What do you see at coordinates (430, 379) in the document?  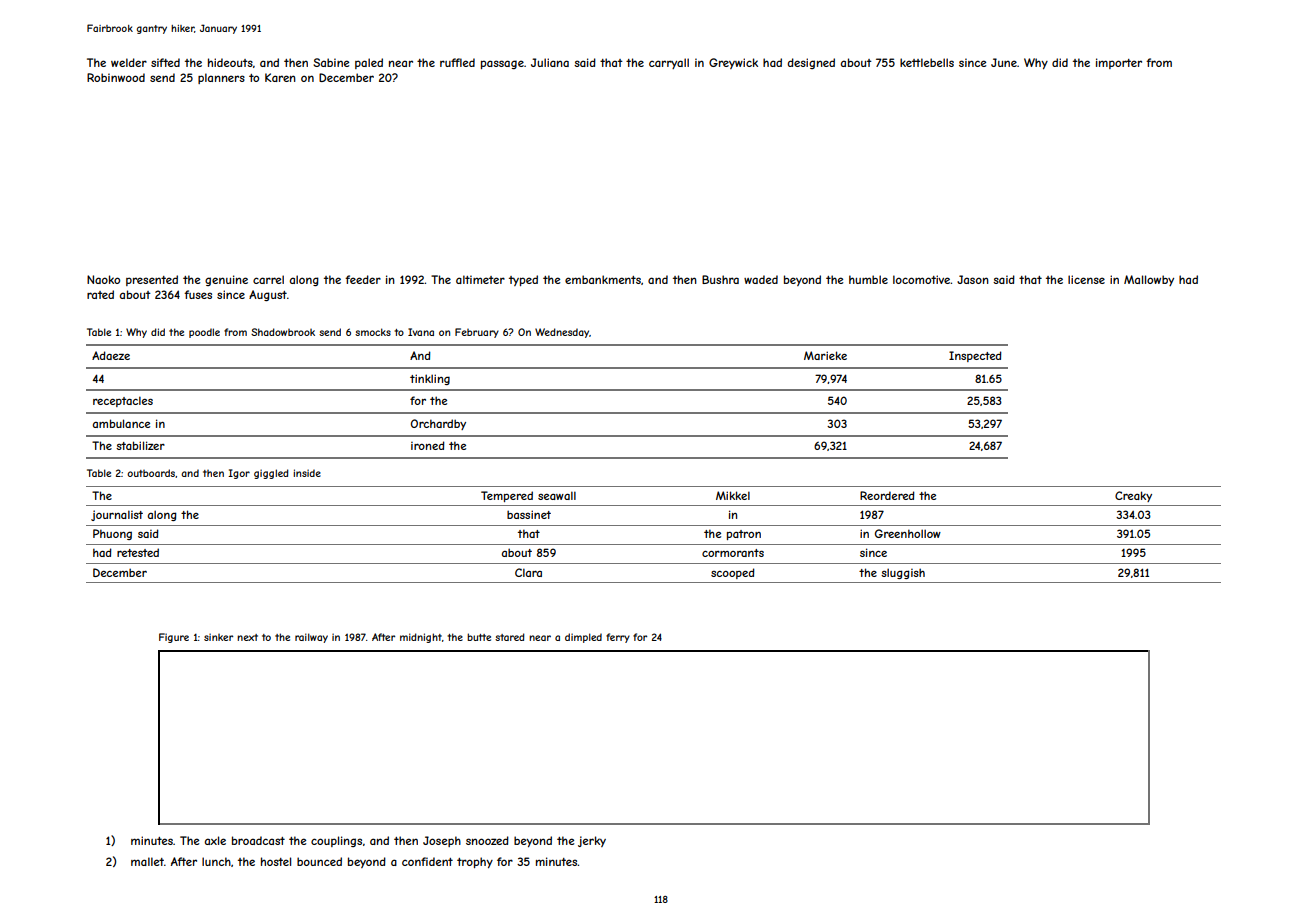 I see `tinkling` at bounding box center [430, 379].
